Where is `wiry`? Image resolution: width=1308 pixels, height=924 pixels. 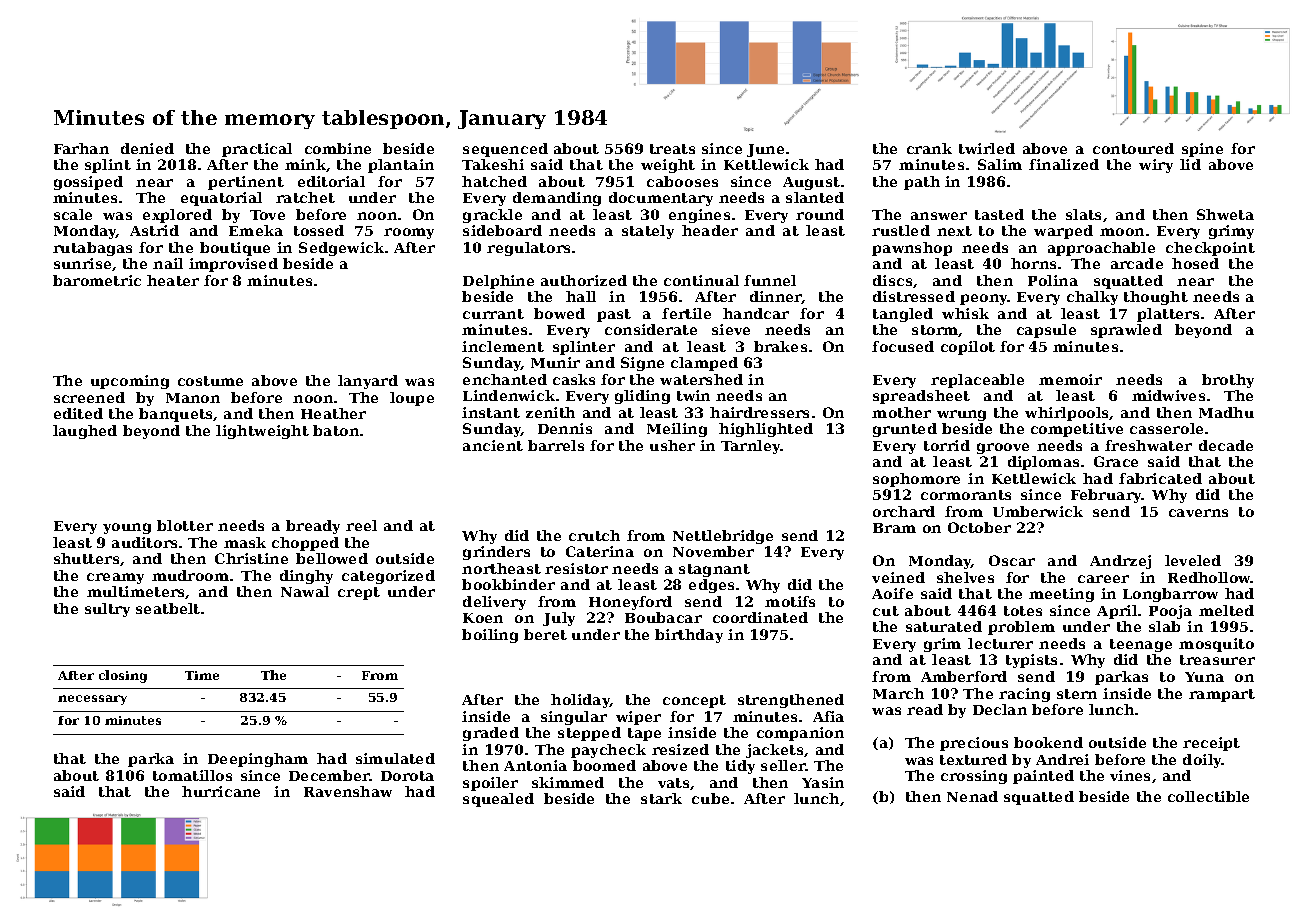
wiry is located at coordinates (1156, 166).
